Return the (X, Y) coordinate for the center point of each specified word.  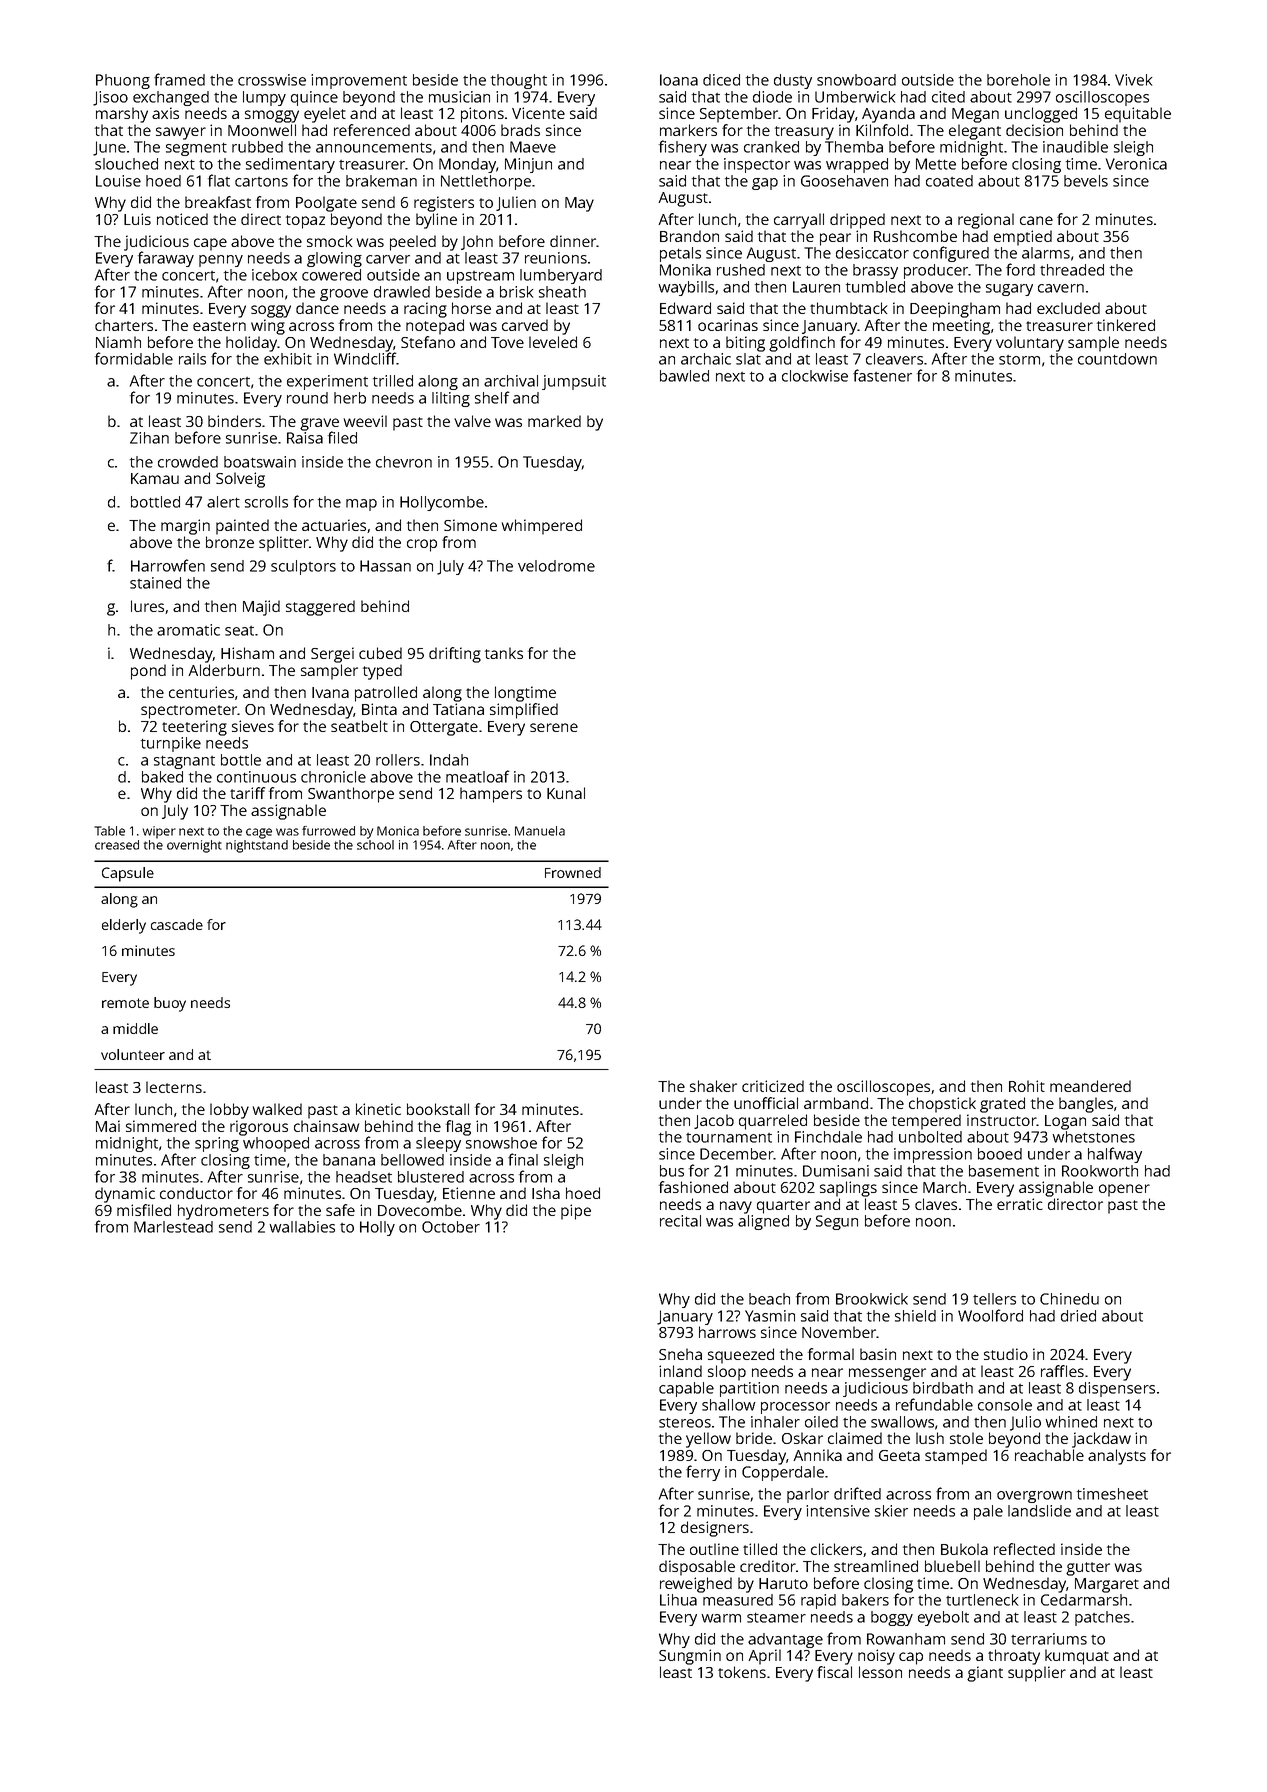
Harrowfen (168, 565)
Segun (837, 1222)
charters (124, 325)
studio (1006, 1354)
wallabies (302, 1227)
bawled (684, 376)
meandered (1090, 1086)
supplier (1037, 1674)
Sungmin (690, 1657)
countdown (1117, 359)
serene (554, 727)
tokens (742, 1672)
